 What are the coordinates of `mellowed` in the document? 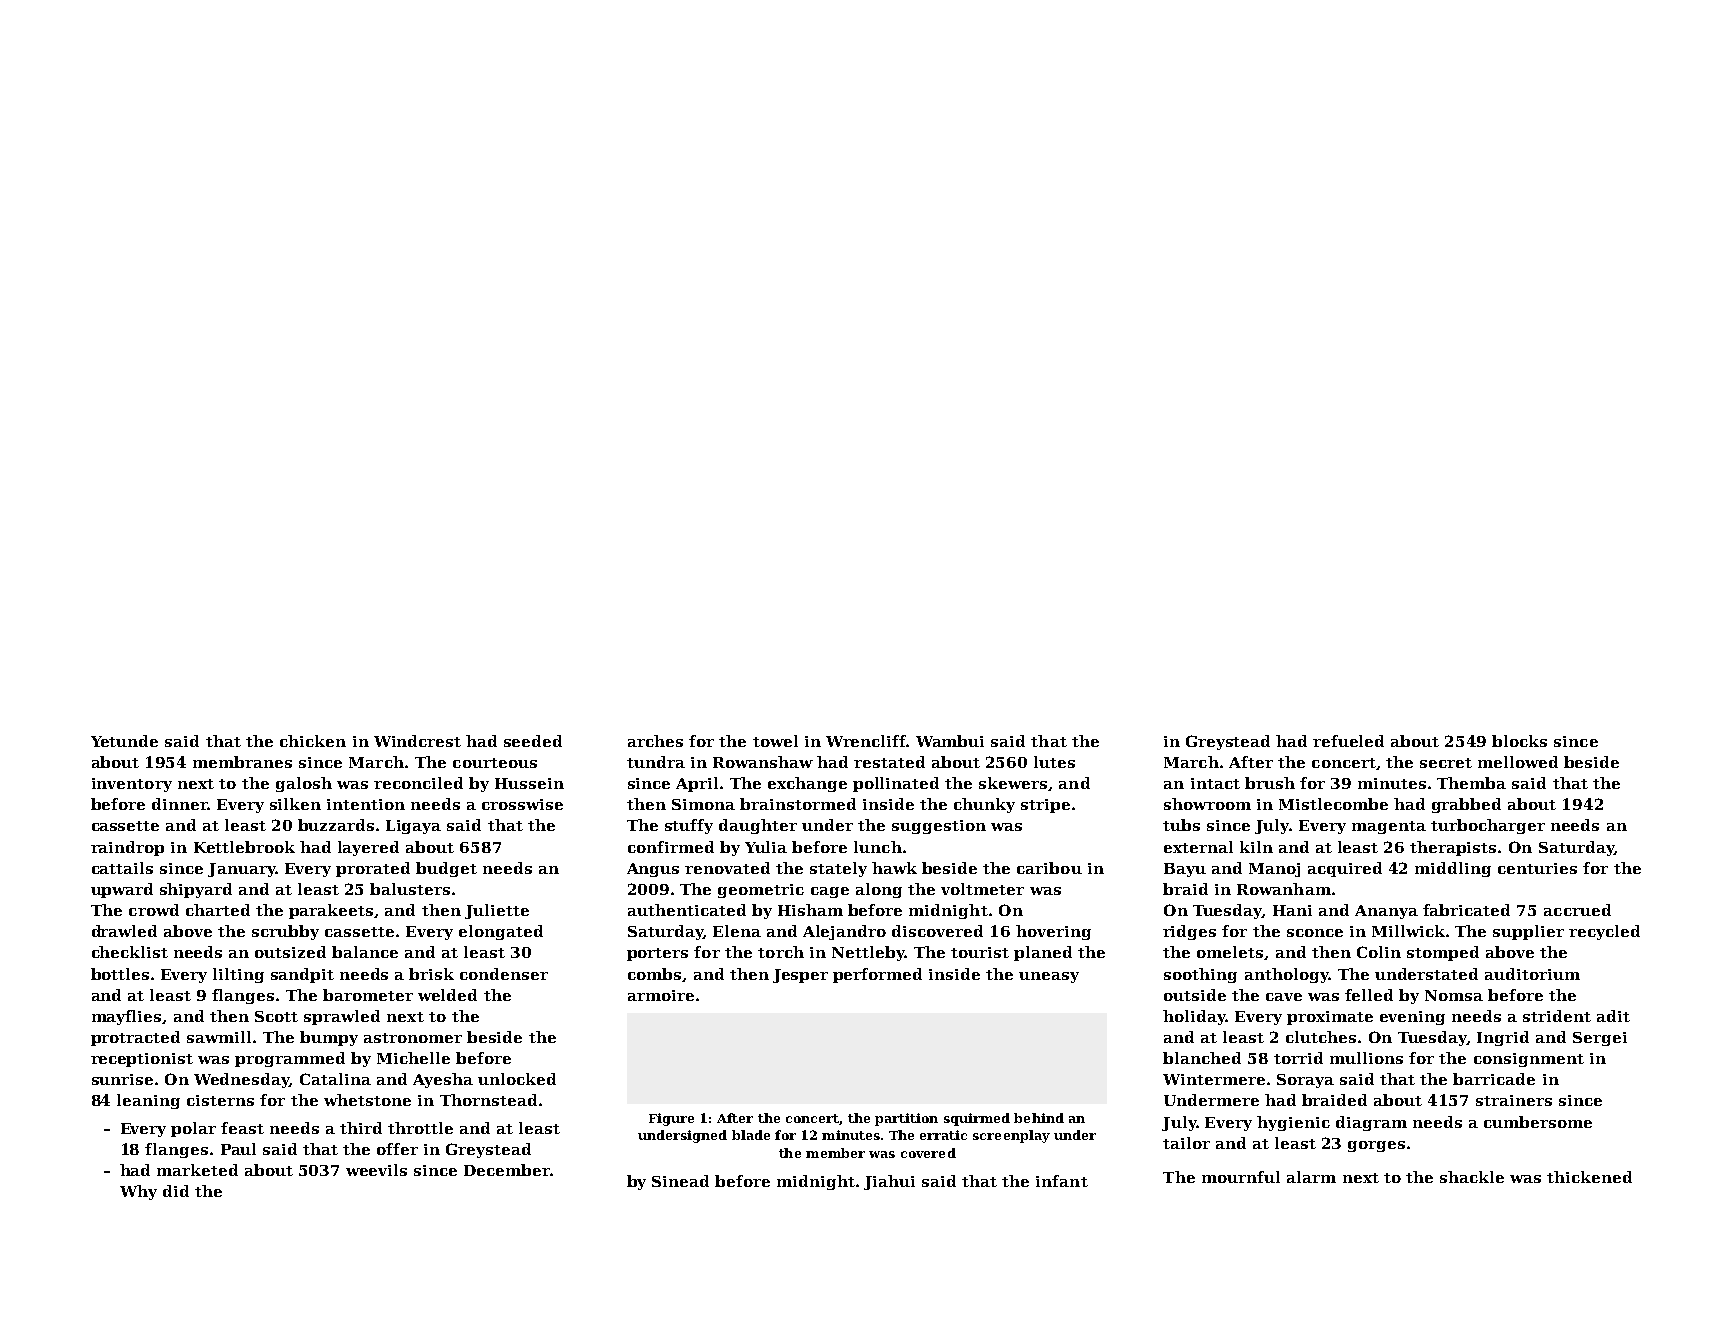 It's located at (1518, 762).
